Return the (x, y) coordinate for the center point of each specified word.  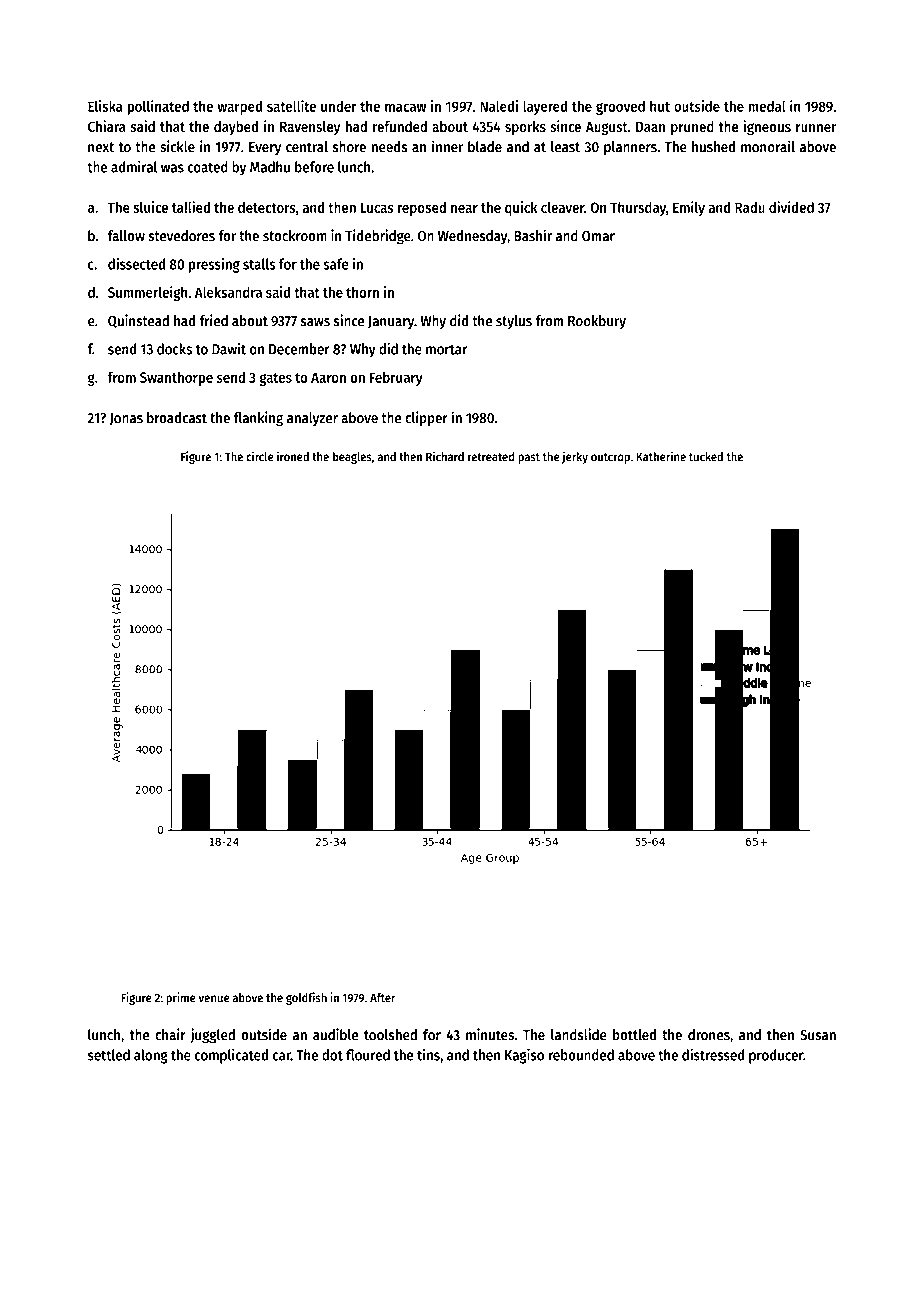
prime (181, 998)
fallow (126, 236)
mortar (446, 349)
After (383, 998)
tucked (706, 457)
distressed (713, 1054)
